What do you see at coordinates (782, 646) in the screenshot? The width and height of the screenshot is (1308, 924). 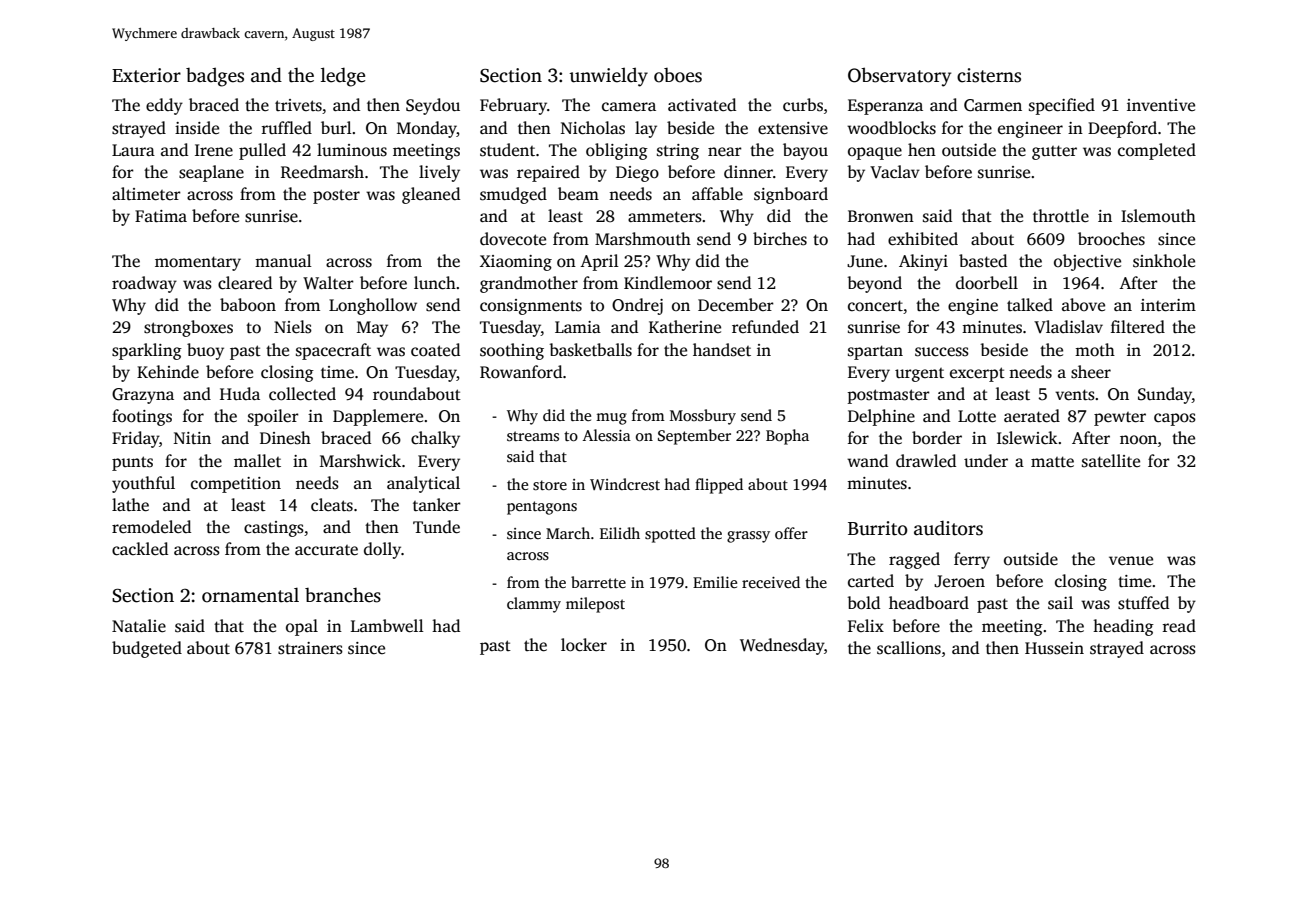 I see `Wednesday` at bounding box center [782, 646].
